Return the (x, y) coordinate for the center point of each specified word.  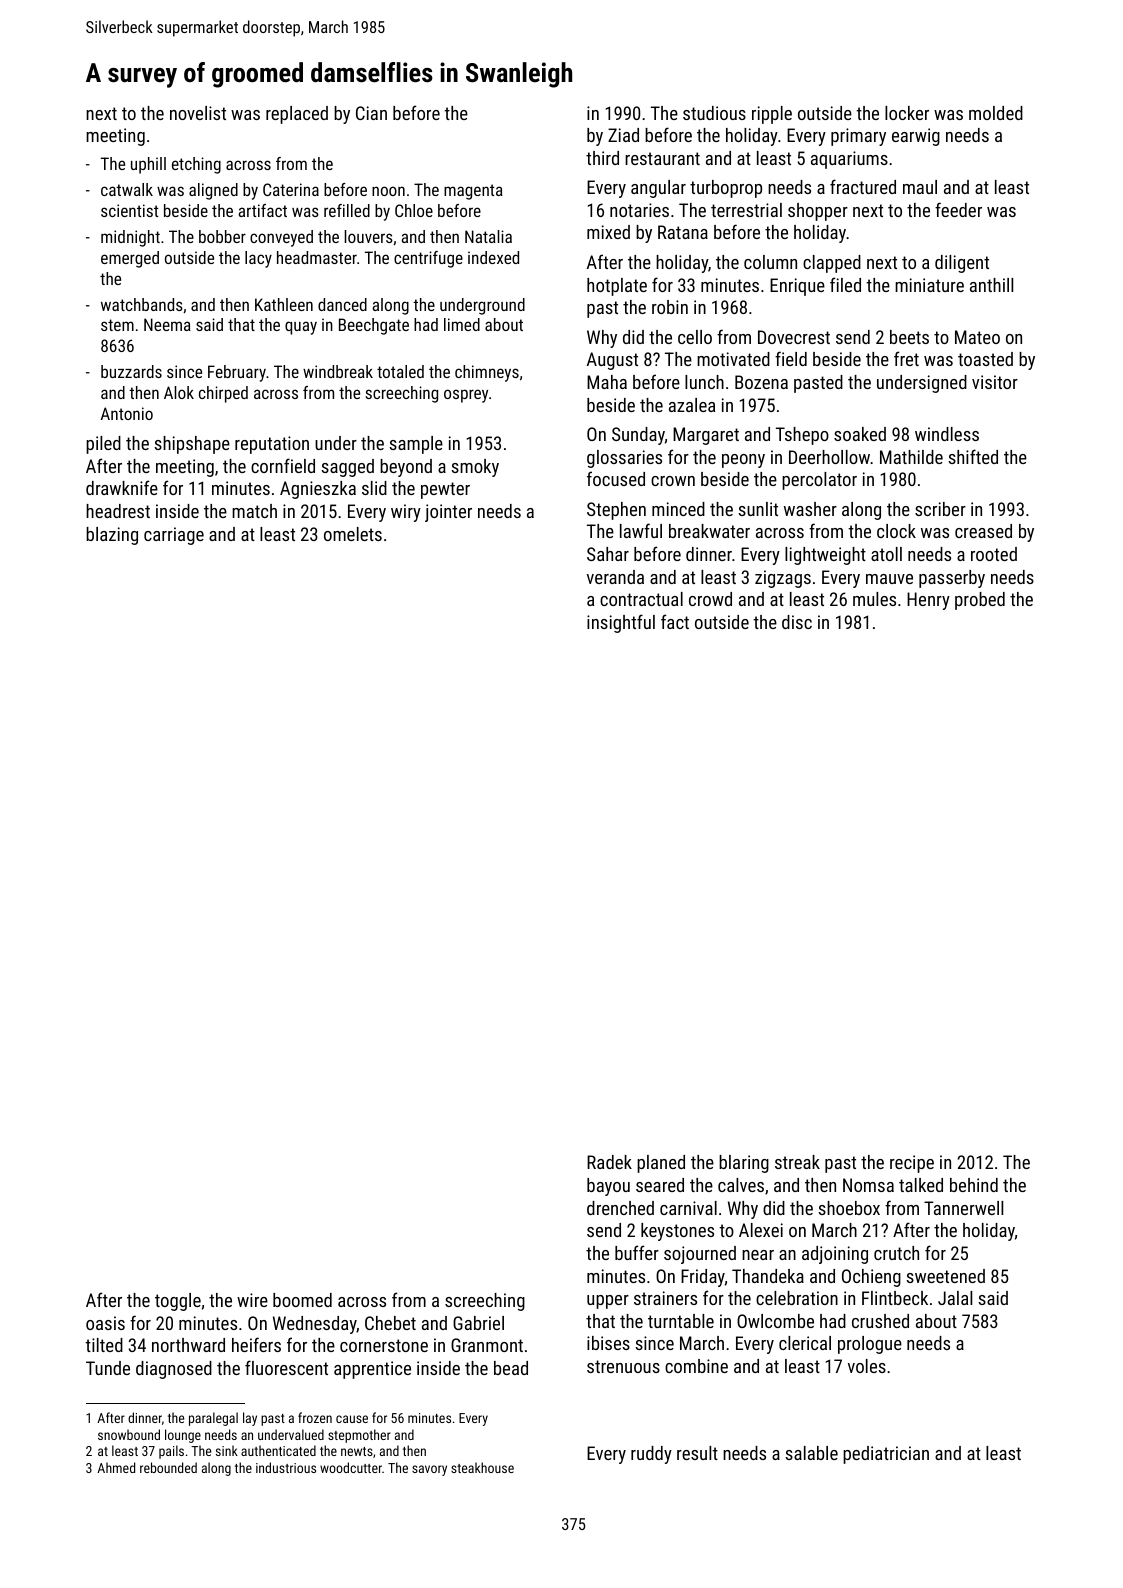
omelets (353, 534)
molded (996, 113)
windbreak (338, 371)
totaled (400, 371)
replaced (297, 115)
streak (797, 1162)
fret (906, 358)
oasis (105, 1323)
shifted (973, 456)
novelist (198, 113)
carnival (688, 1208)
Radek (609, 1162)
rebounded (168, 1467)
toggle (178, 1302)
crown (673, 481)
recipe (912, 1164)
